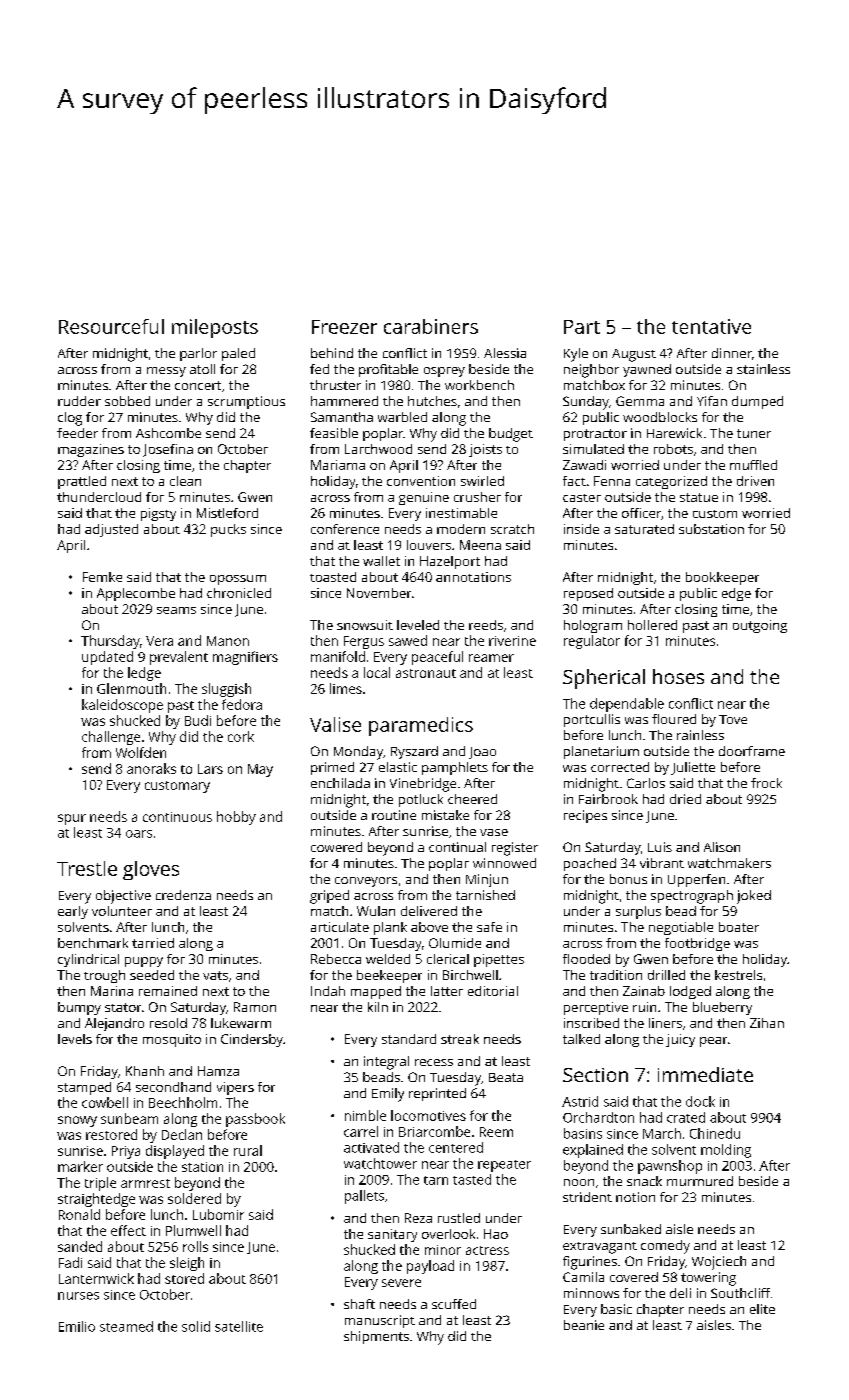 The height and width of the document is (1400, 849). Describe the element at coordinates (198, 720) in the document. I see `Budi` at that location.
